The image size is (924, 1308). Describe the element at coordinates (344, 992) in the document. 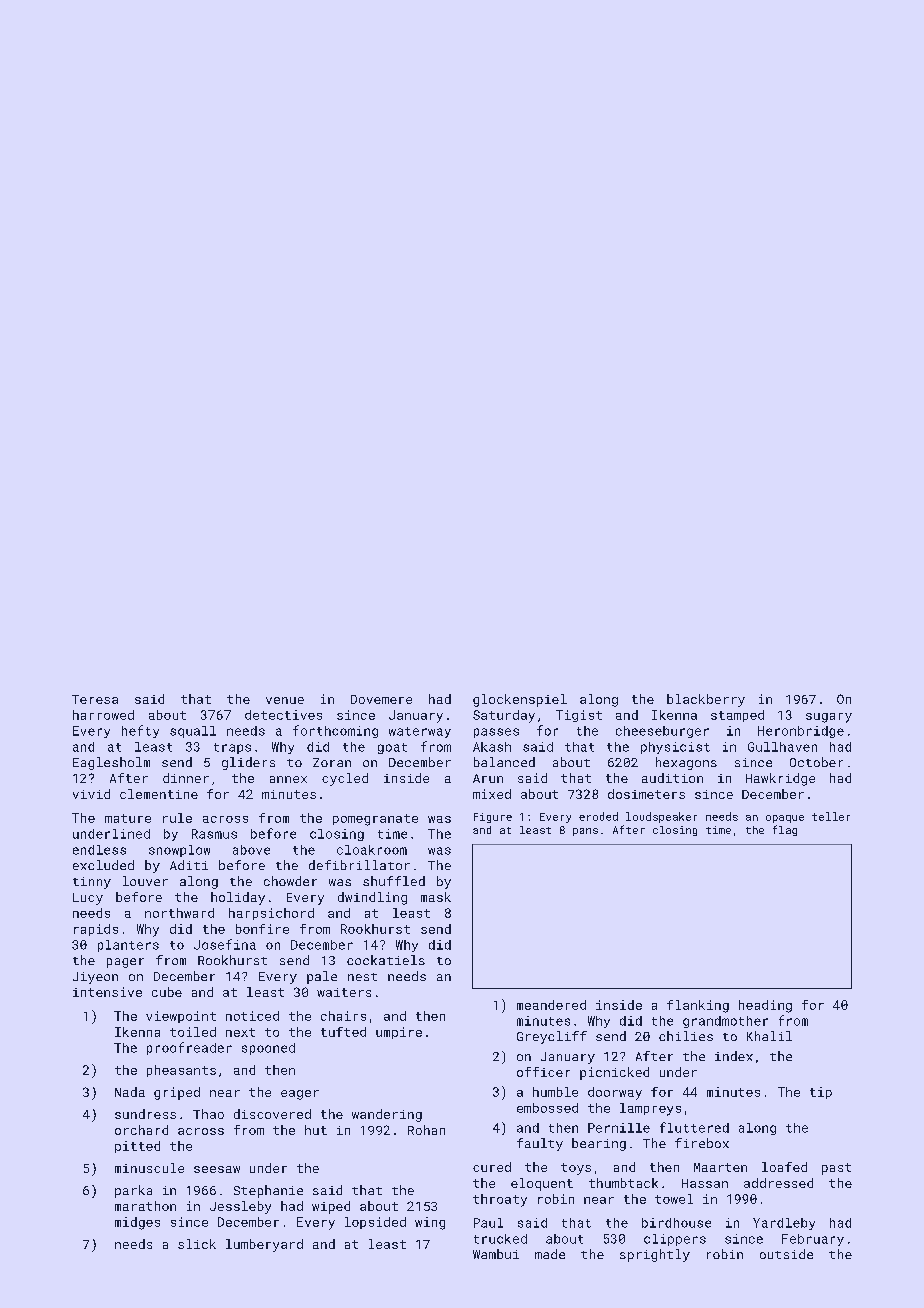

I see `waiters` at that location.
